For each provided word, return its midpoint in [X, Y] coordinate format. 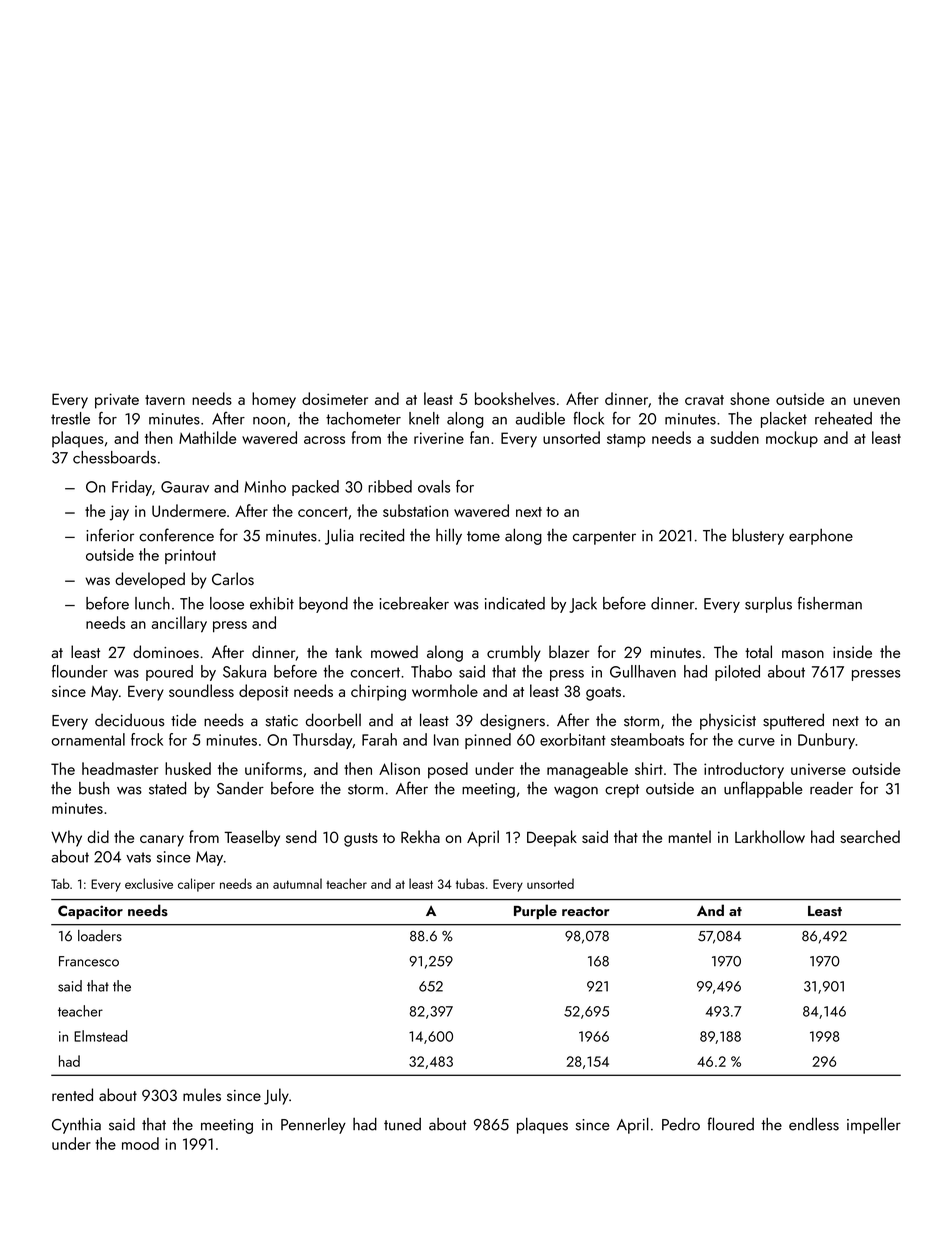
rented [72, 1094]
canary [162, 841]
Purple [535, 911]
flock [588, 418]
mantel [690, 836]
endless [814, 1124]
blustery [758, 536]
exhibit [272, 603]
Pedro [681, 1124]
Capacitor [90, 912]
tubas [470, 883]
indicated [515, 603]
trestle [70, 418]
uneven [877, 401]
